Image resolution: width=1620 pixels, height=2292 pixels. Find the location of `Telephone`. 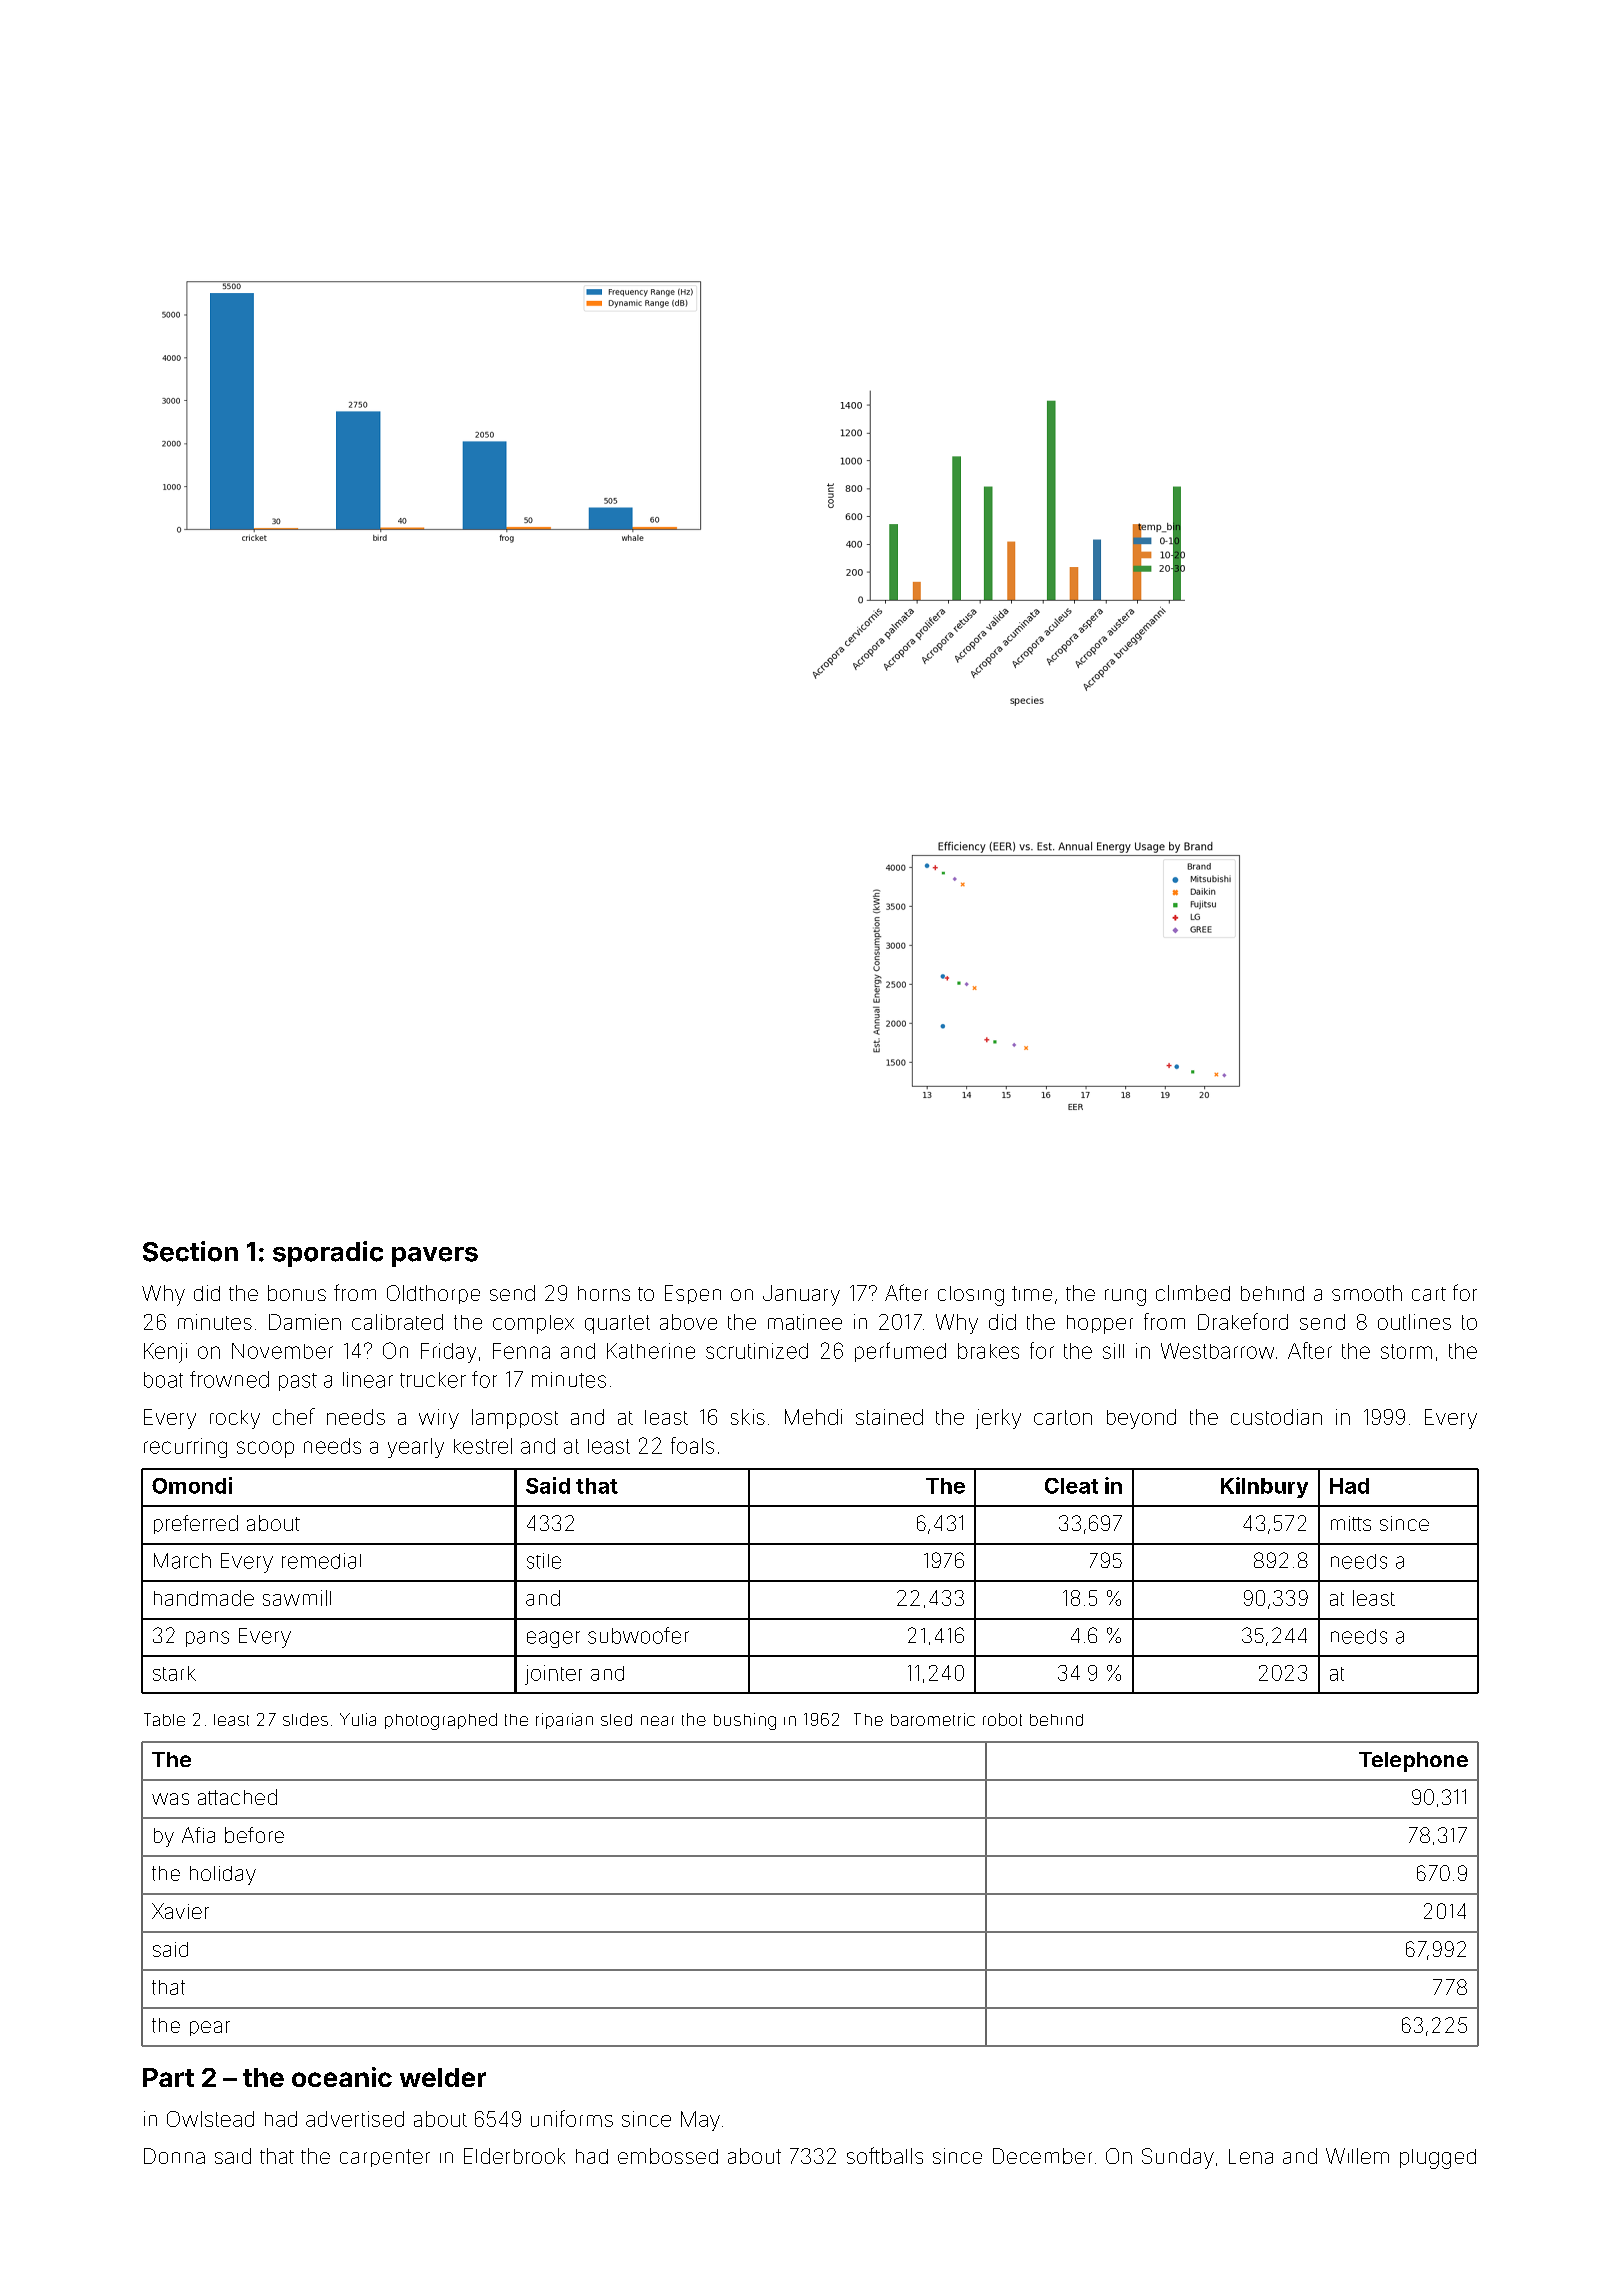

Telephone is located at coordinates (1413, 1762).
